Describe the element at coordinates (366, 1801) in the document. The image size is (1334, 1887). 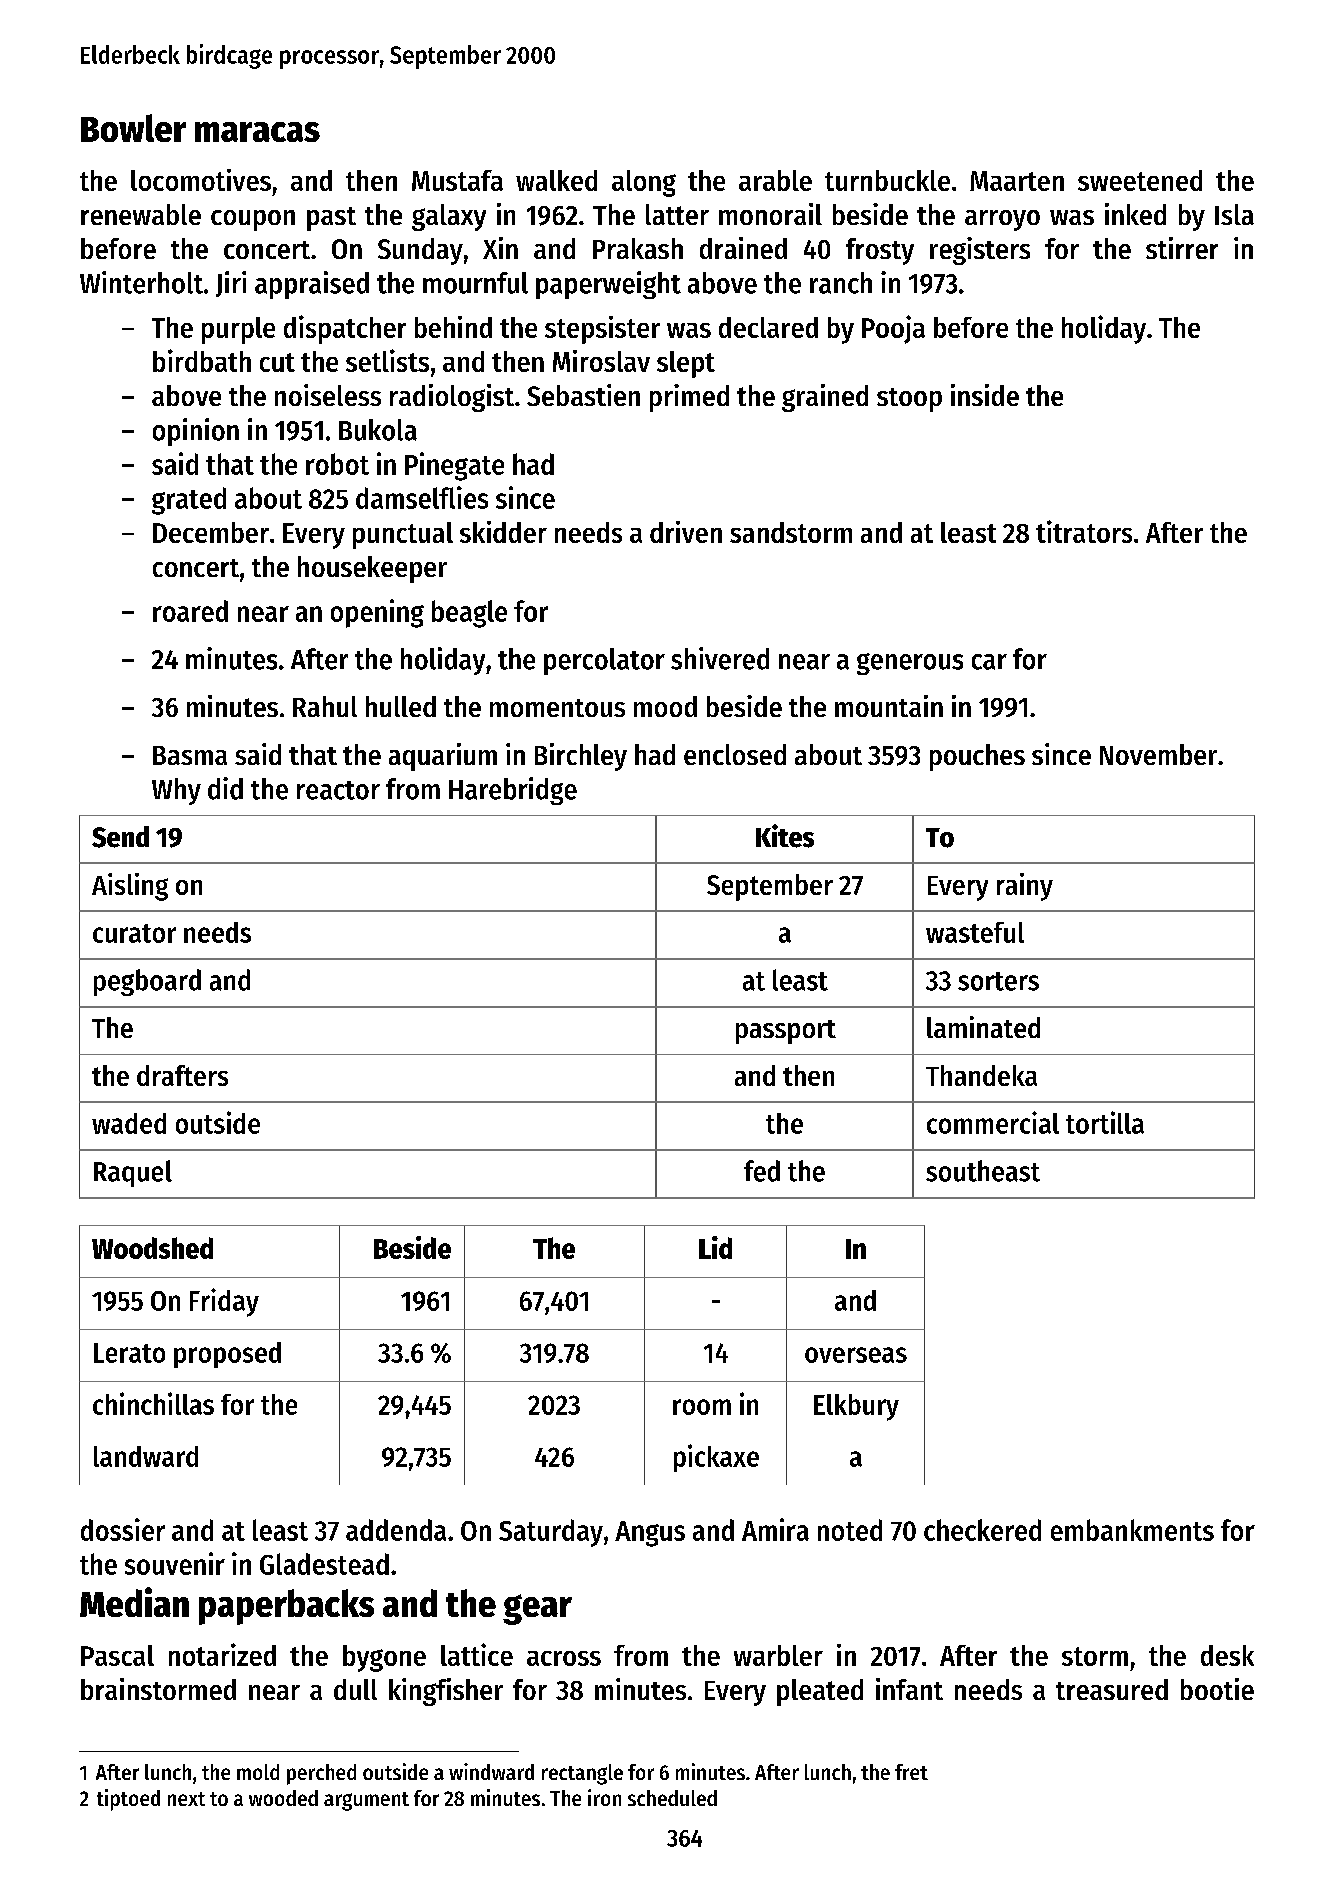
I see `argument` at that location.
